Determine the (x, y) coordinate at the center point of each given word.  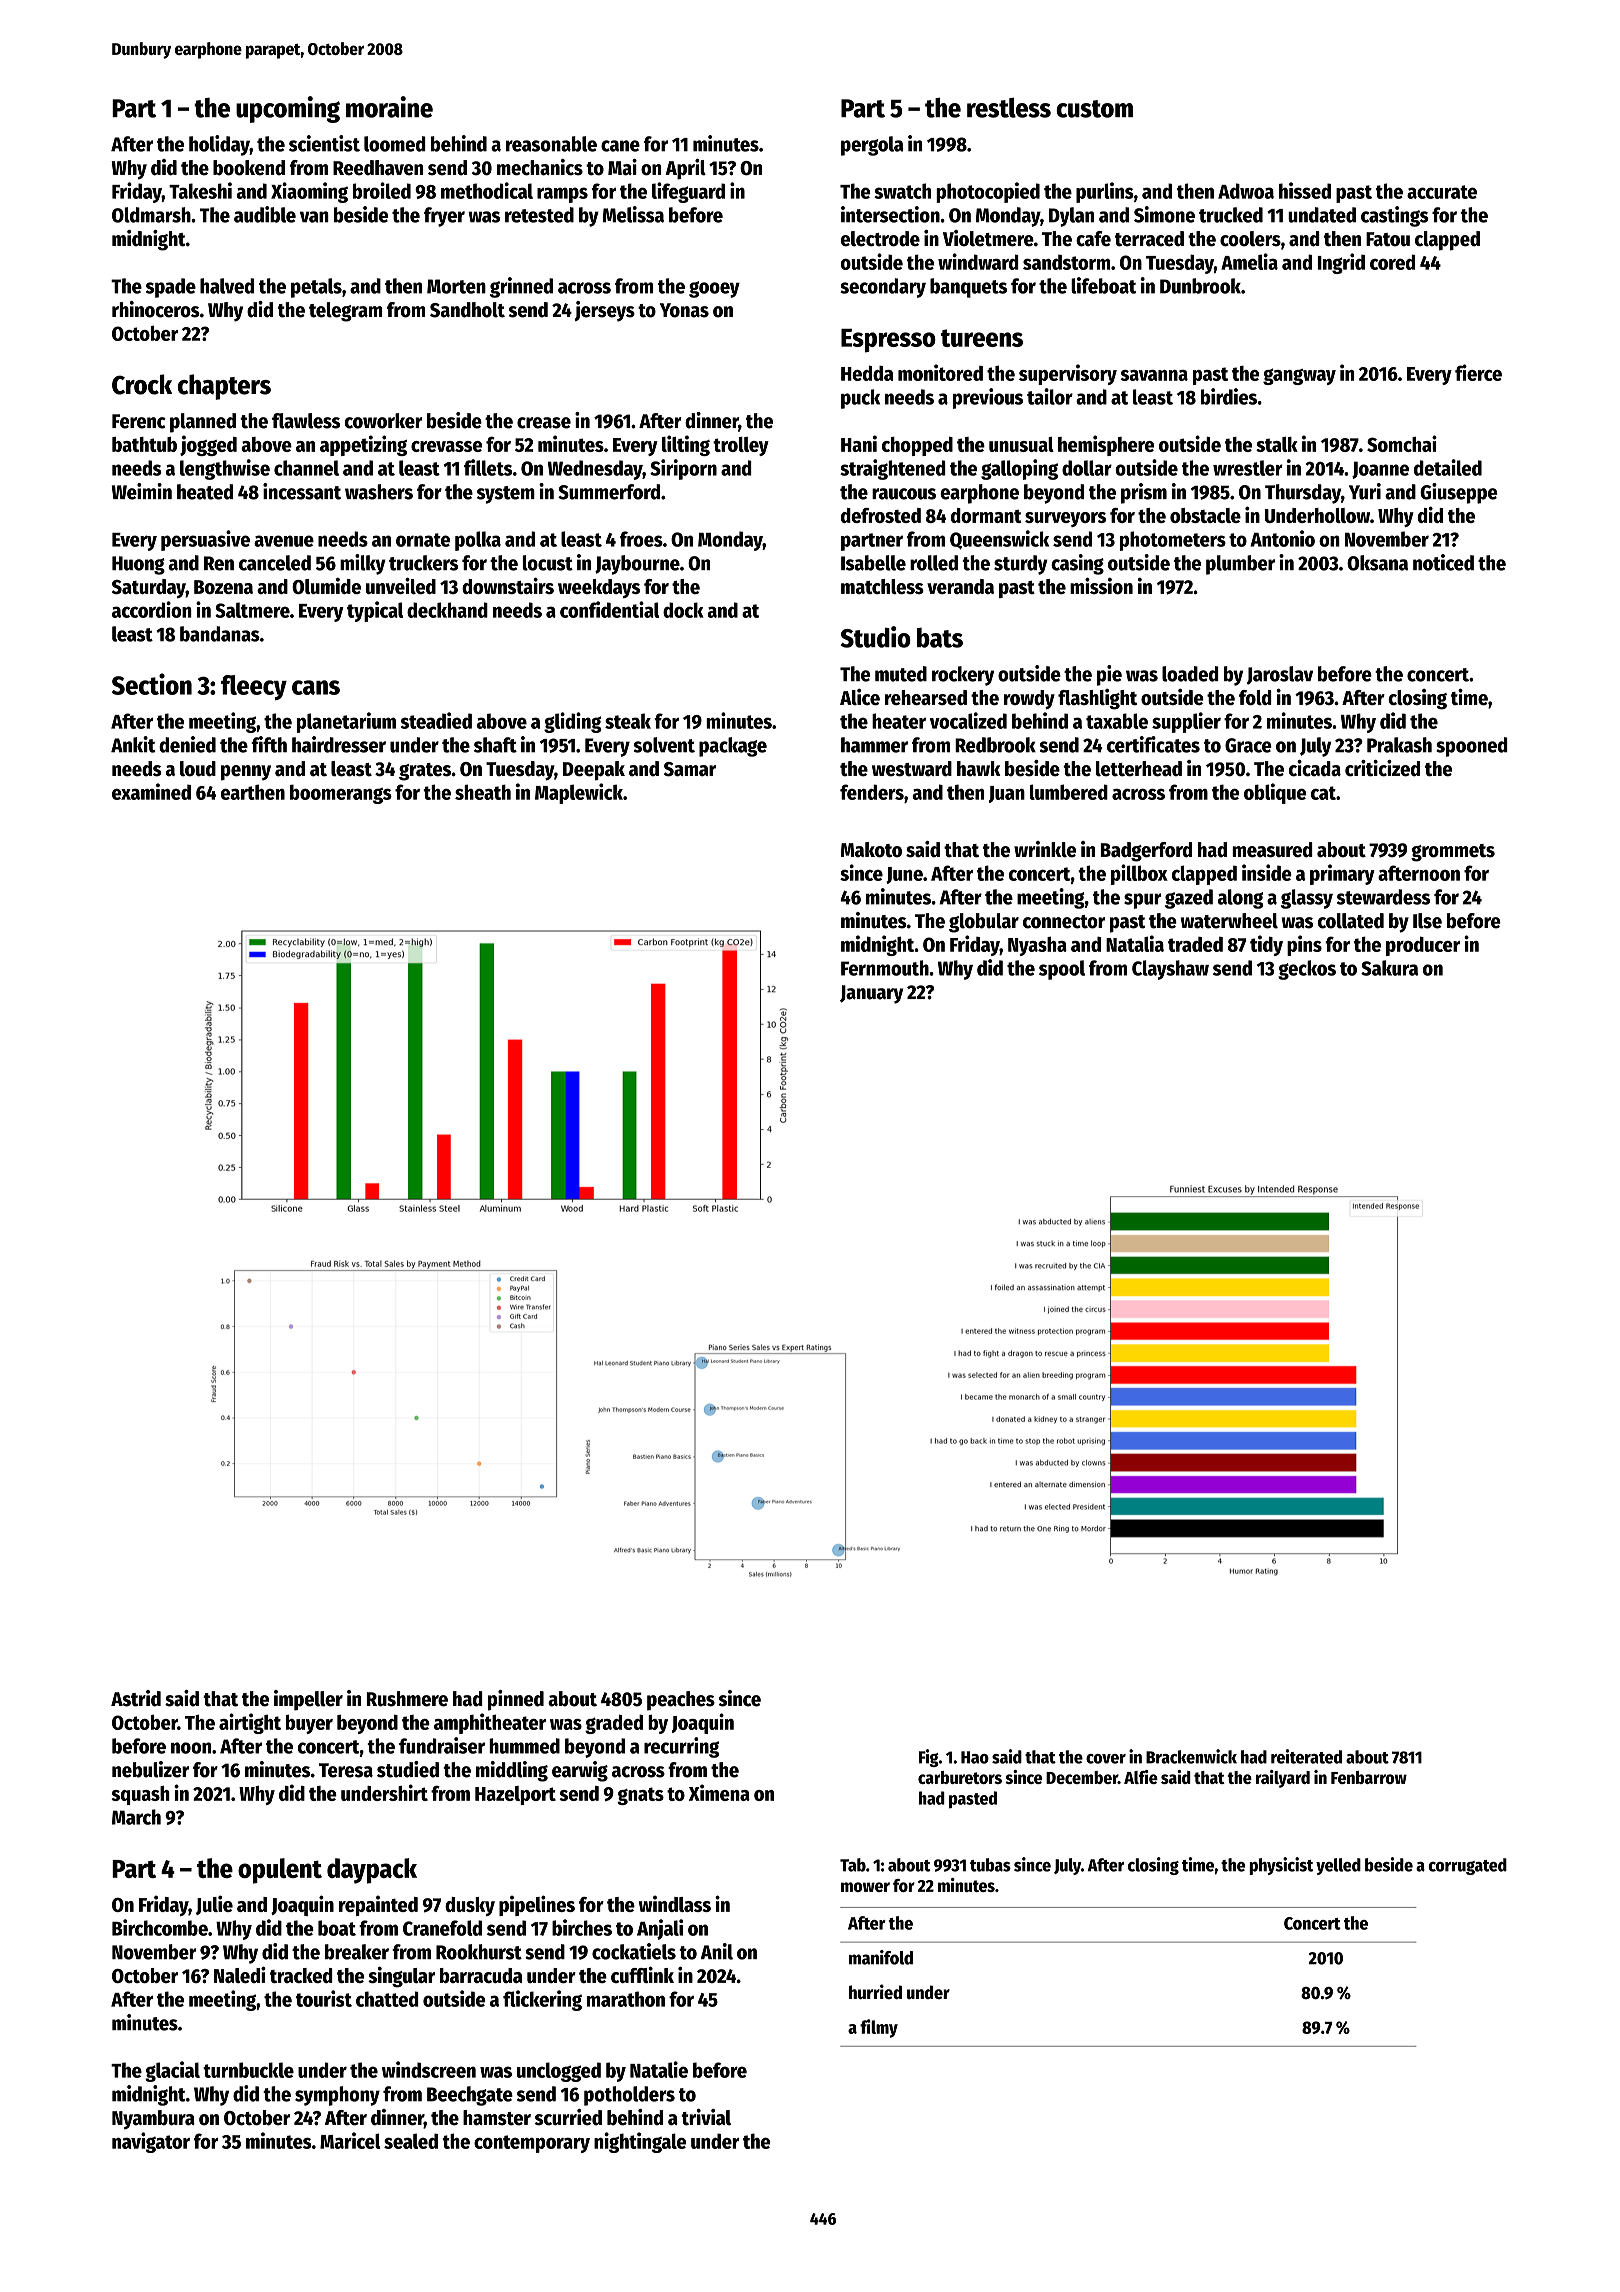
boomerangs (341, 794)
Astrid (136, 1698)
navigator (151, 2142)
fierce (1478, 372)
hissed (1305, 190)
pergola (872, 146)
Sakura (1389, 968)
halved (227, 286)
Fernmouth (885, 968)
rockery (963, 676)
